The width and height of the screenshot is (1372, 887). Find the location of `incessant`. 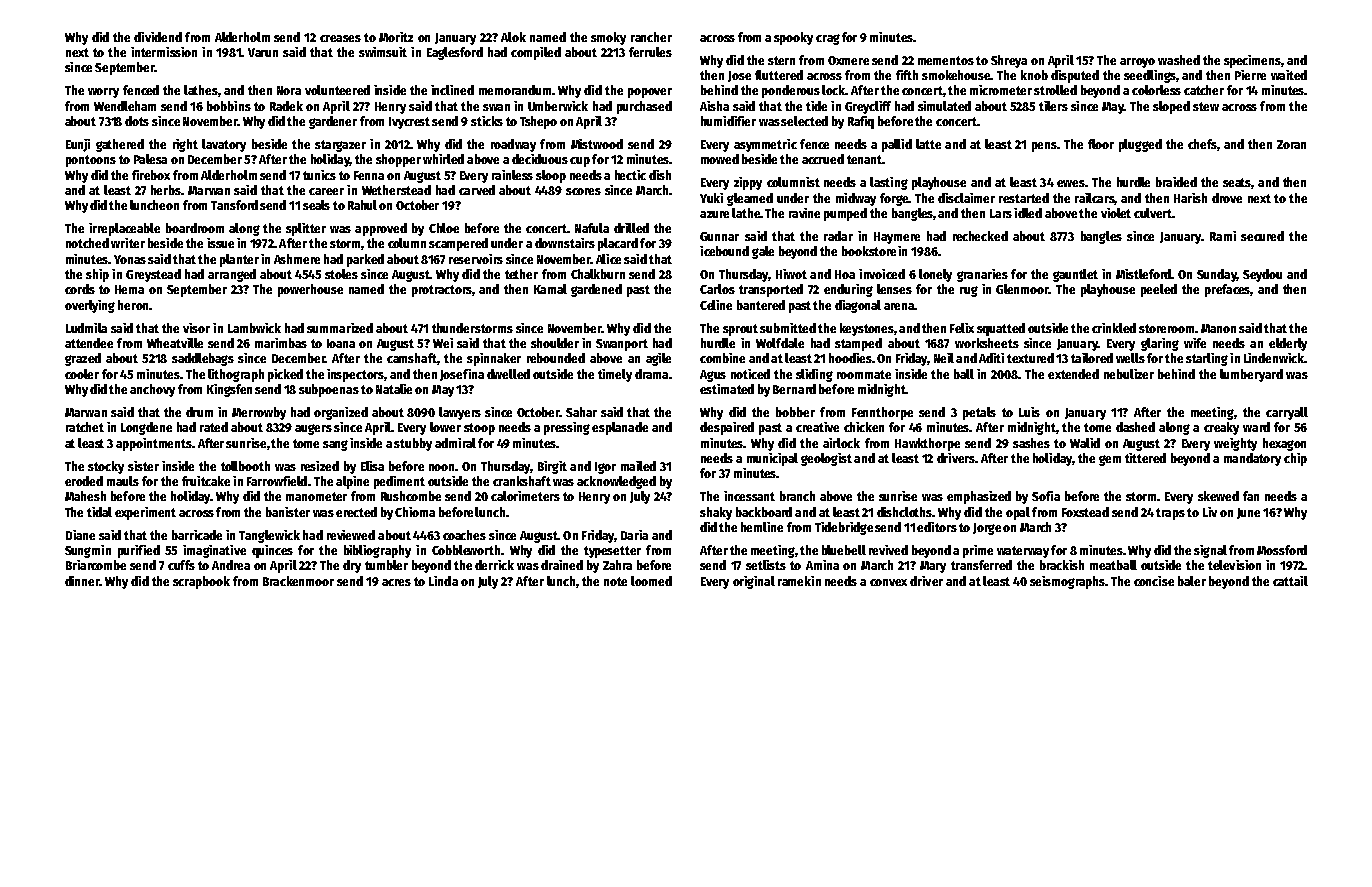

incessant is located at coordinates (749, 496).
